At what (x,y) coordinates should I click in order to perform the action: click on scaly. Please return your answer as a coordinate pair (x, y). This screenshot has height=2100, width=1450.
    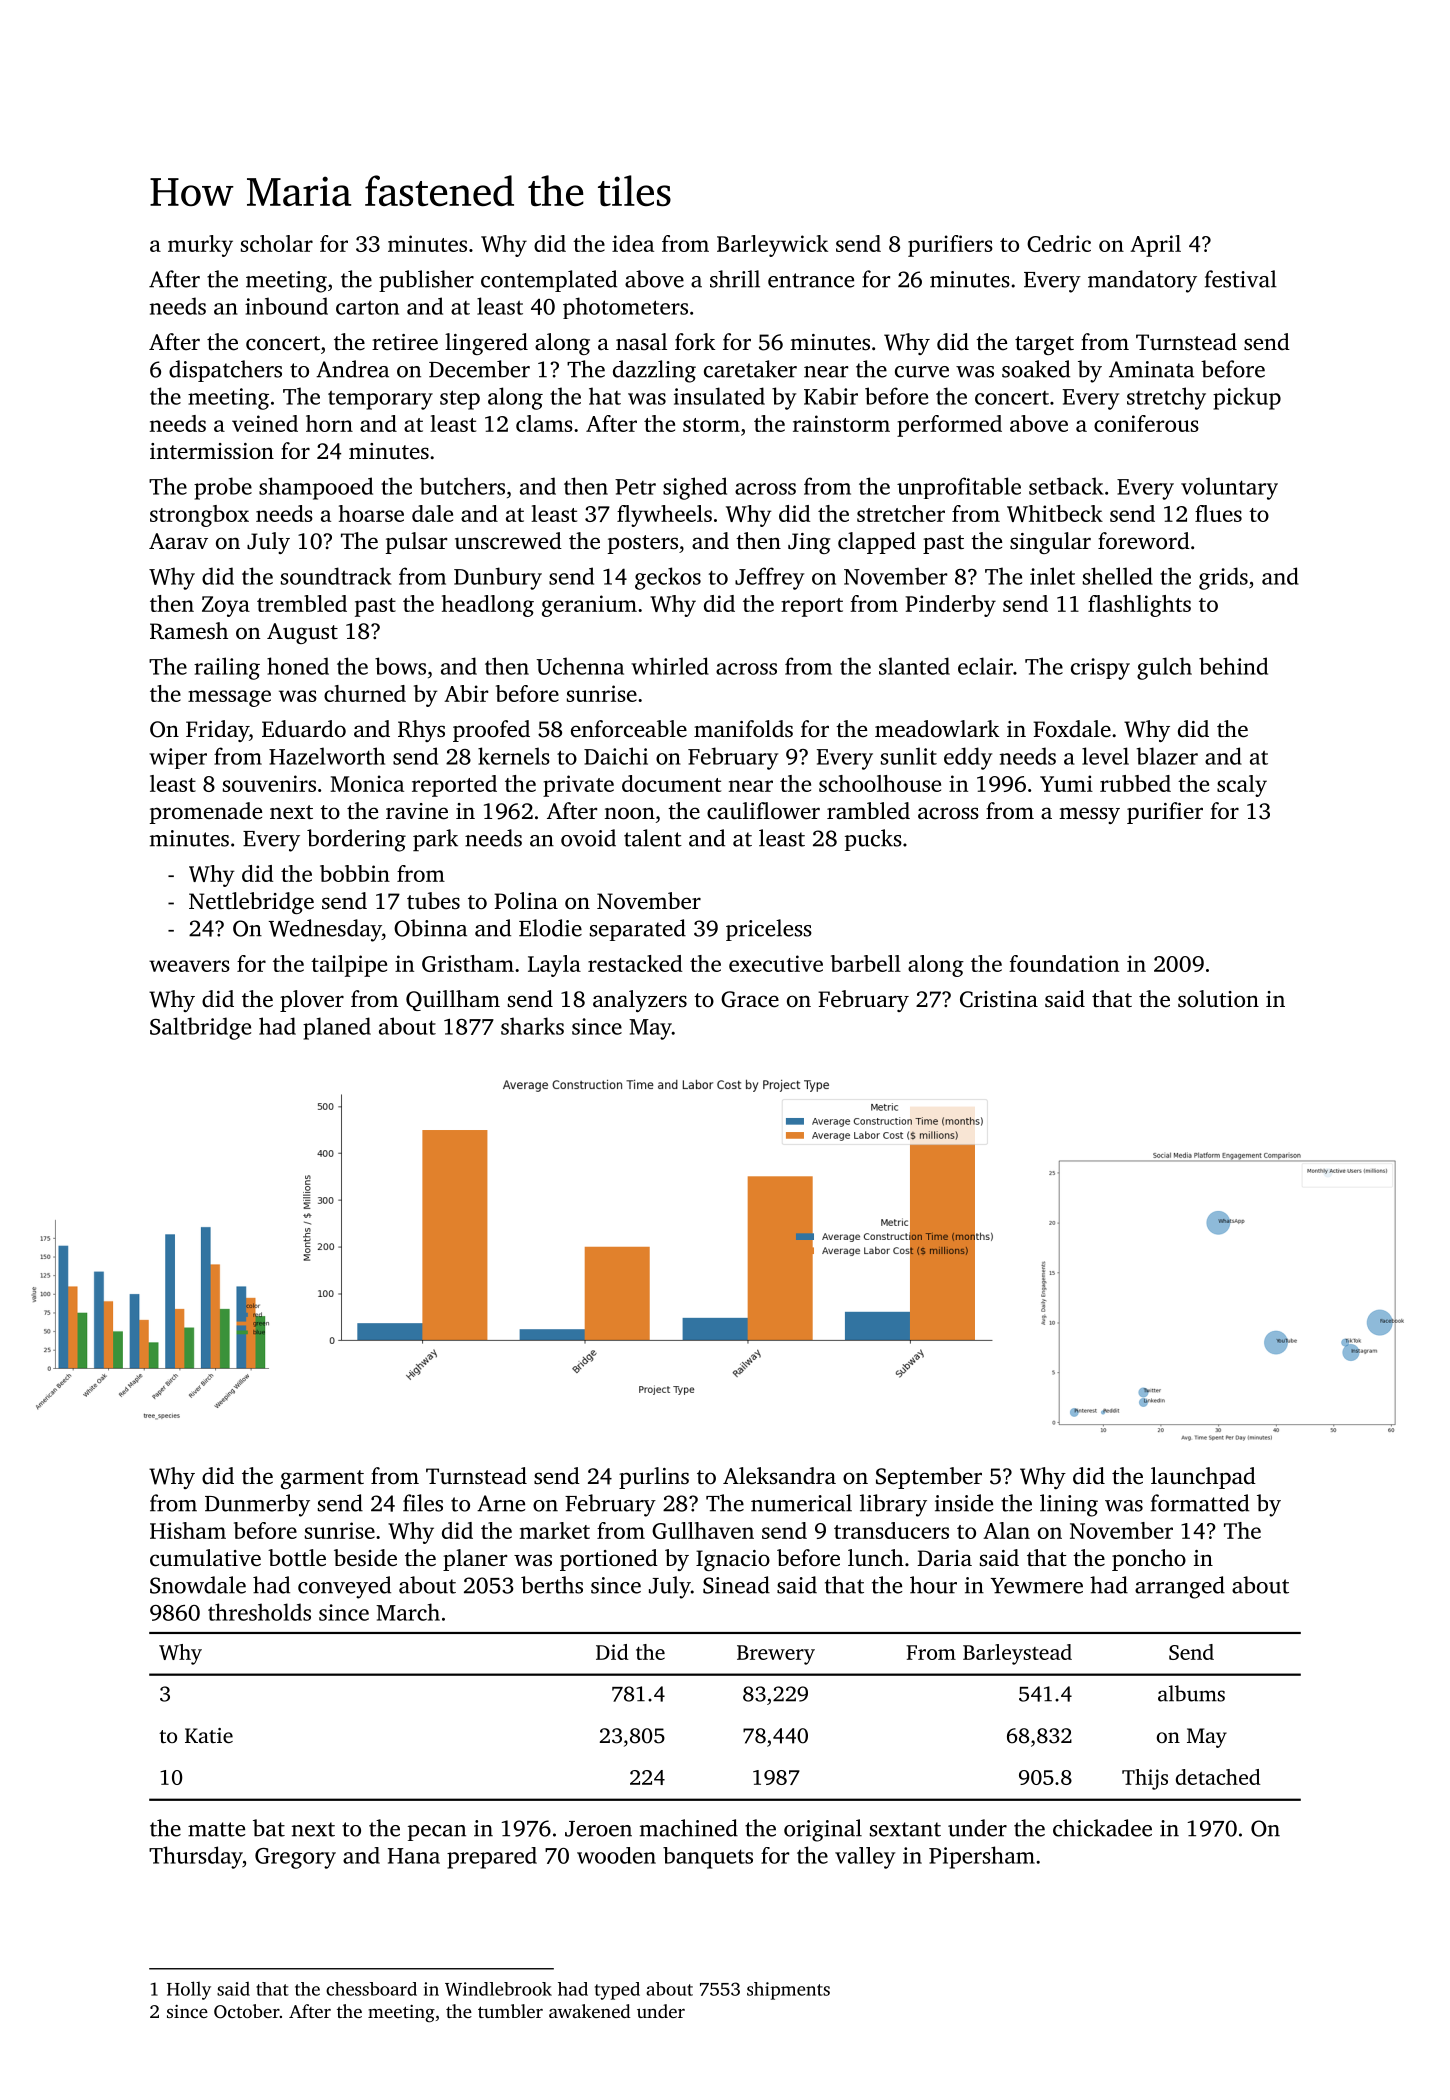
    Looking at the image, I should click on (1242, 786).
